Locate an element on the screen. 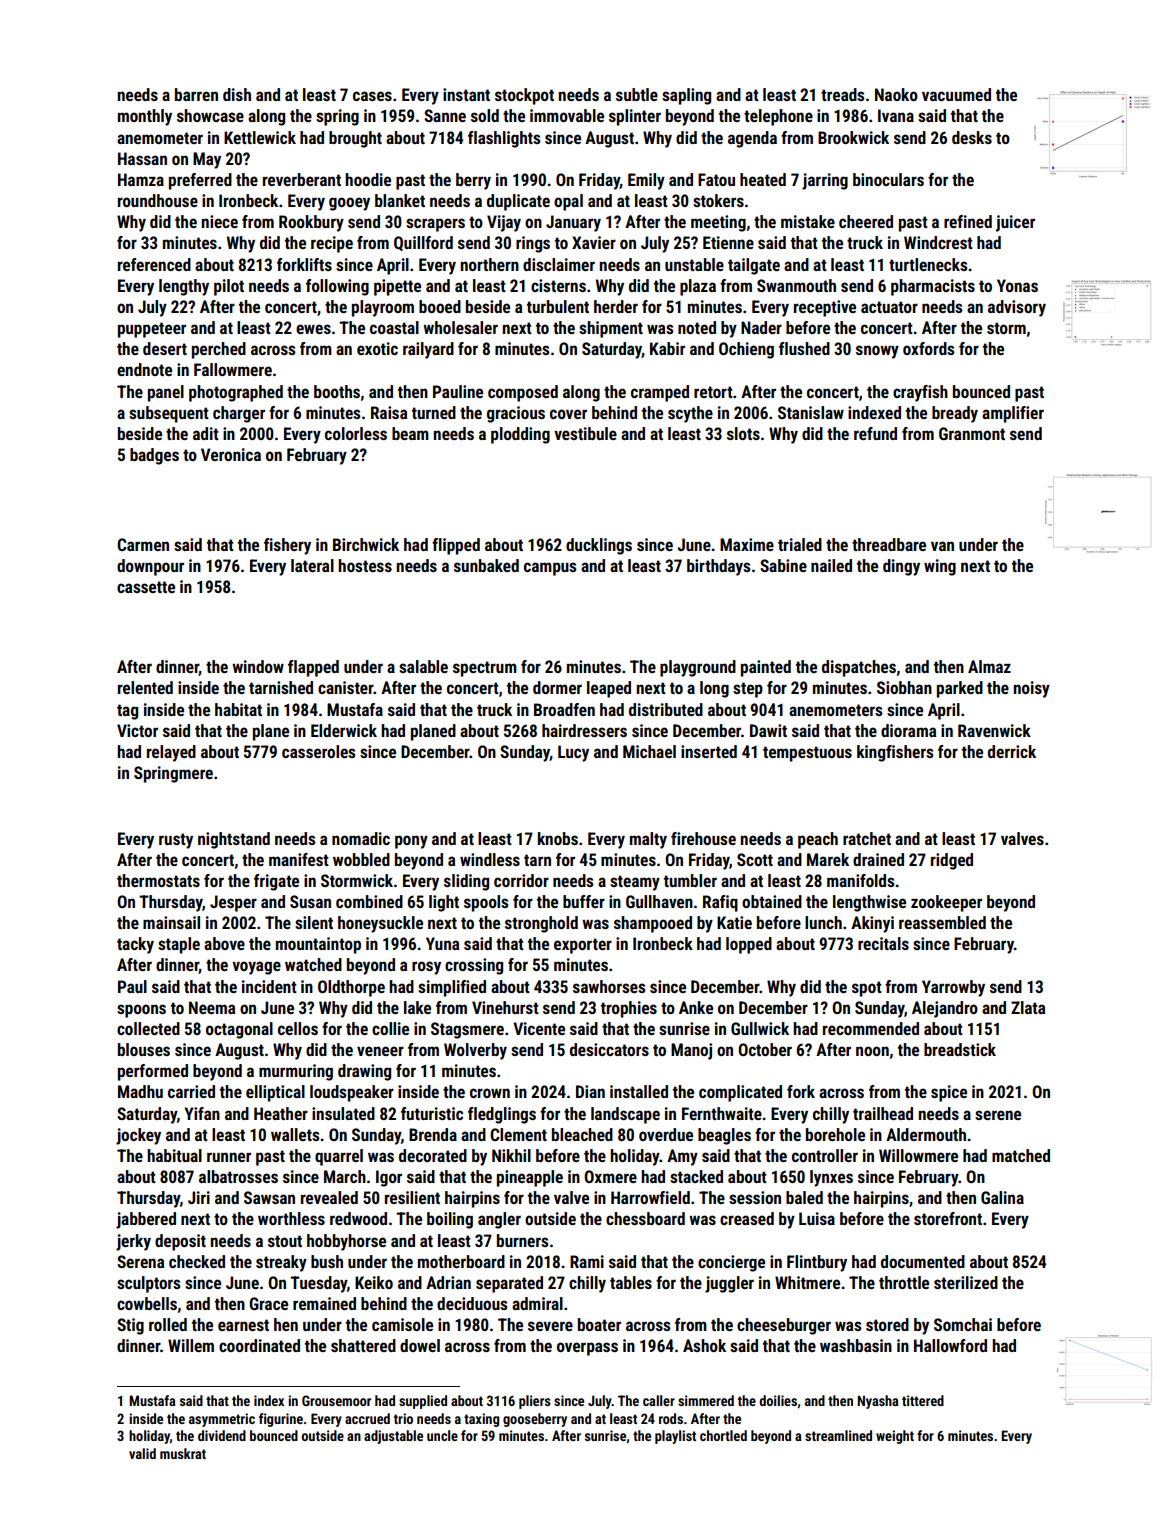 The height and width of the screenshot is (1514, 1170). monthly is located at coordinates (145, 117).
